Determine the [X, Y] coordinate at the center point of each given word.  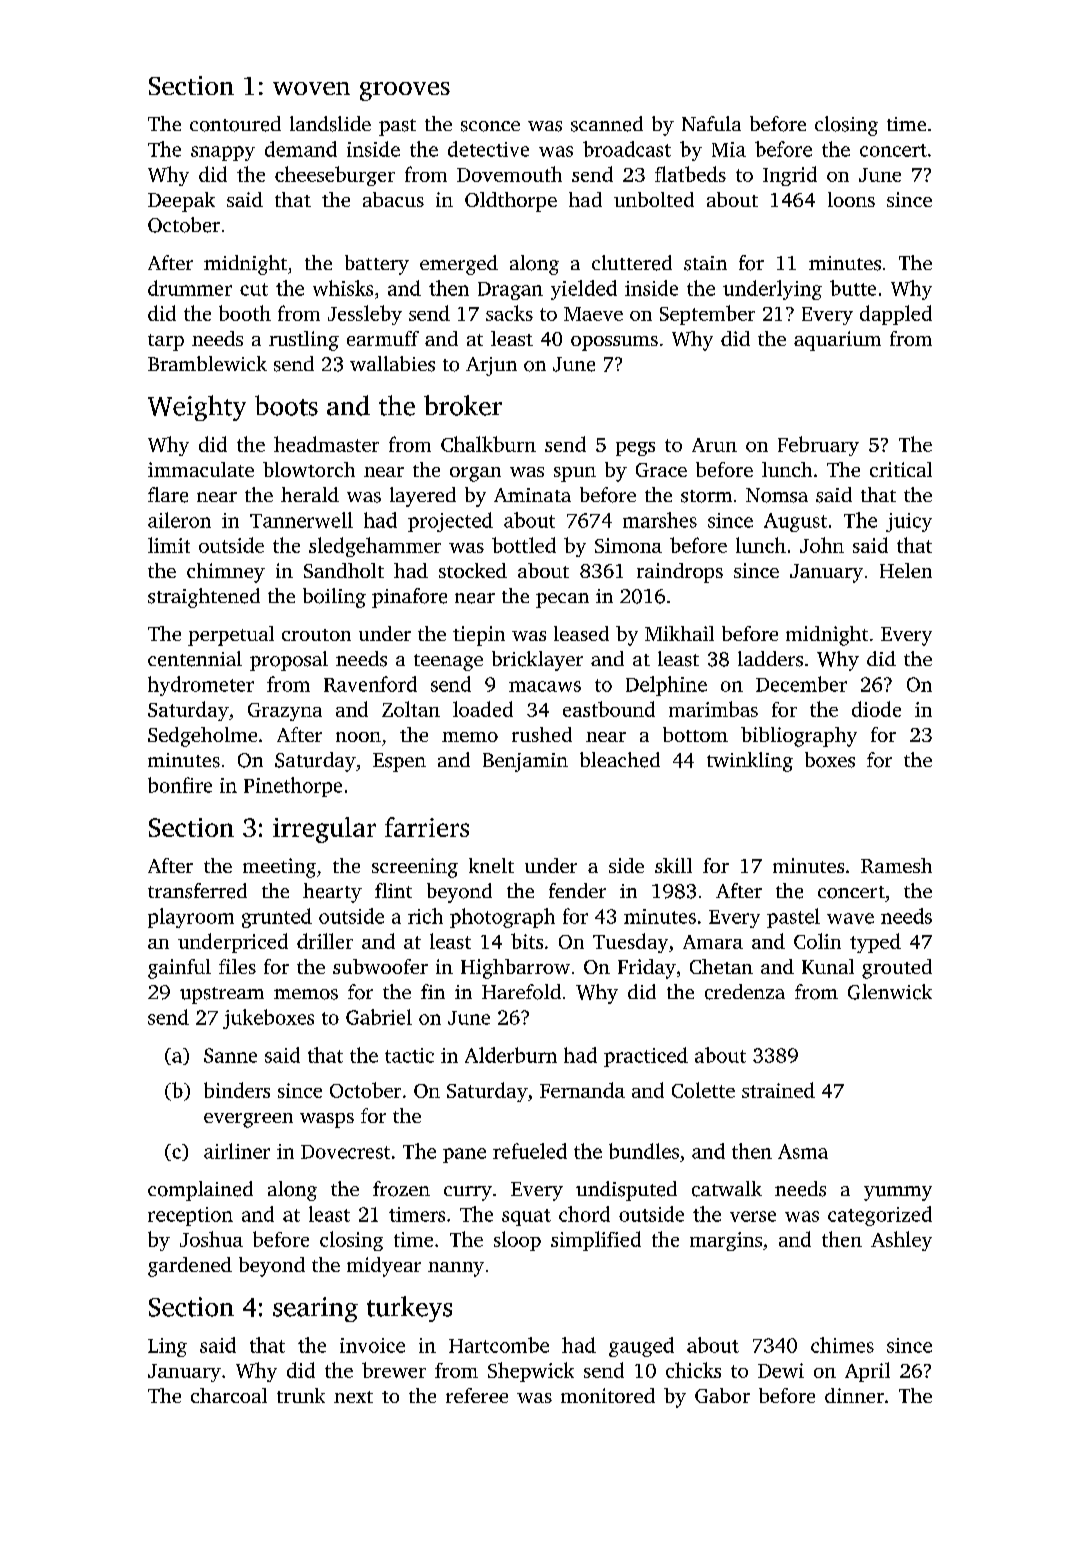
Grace [661, 470]
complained [200, 1191]
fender [577, 890]
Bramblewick [207, 363]
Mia [729, 149]
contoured [235, 124]
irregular [324, 830]
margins [726, 1241]
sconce [490, 126]
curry [468, 1193]
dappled [896, 315]
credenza [745, 992]
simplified [596, 1241]
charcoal [229, 1395]
